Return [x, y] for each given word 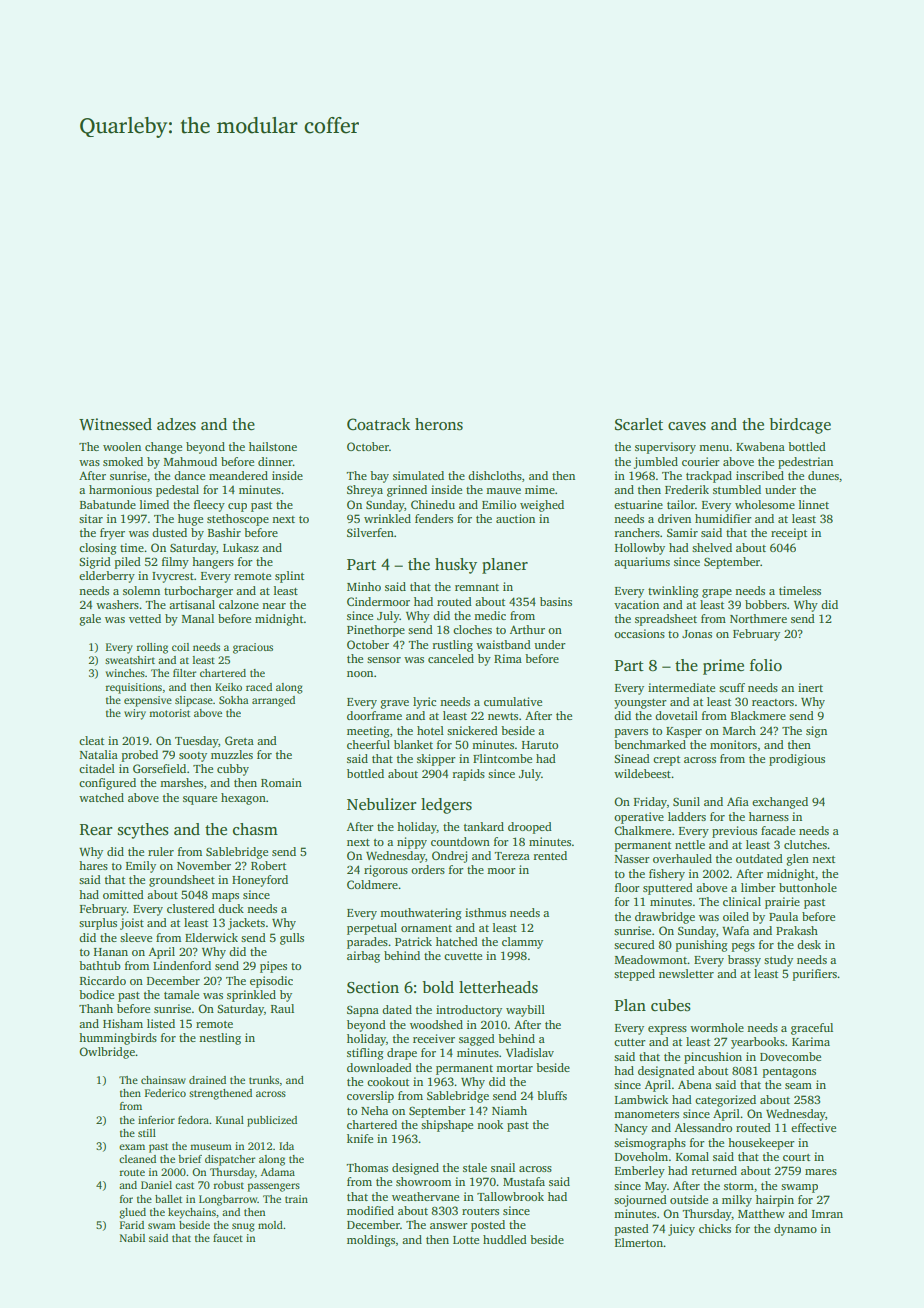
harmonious [120, 489]
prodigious [797, 760]
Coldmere [372, 884]
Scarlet [639, 424]
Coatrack [378, 424]
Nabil [132, 1238]
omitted [123, 894]
